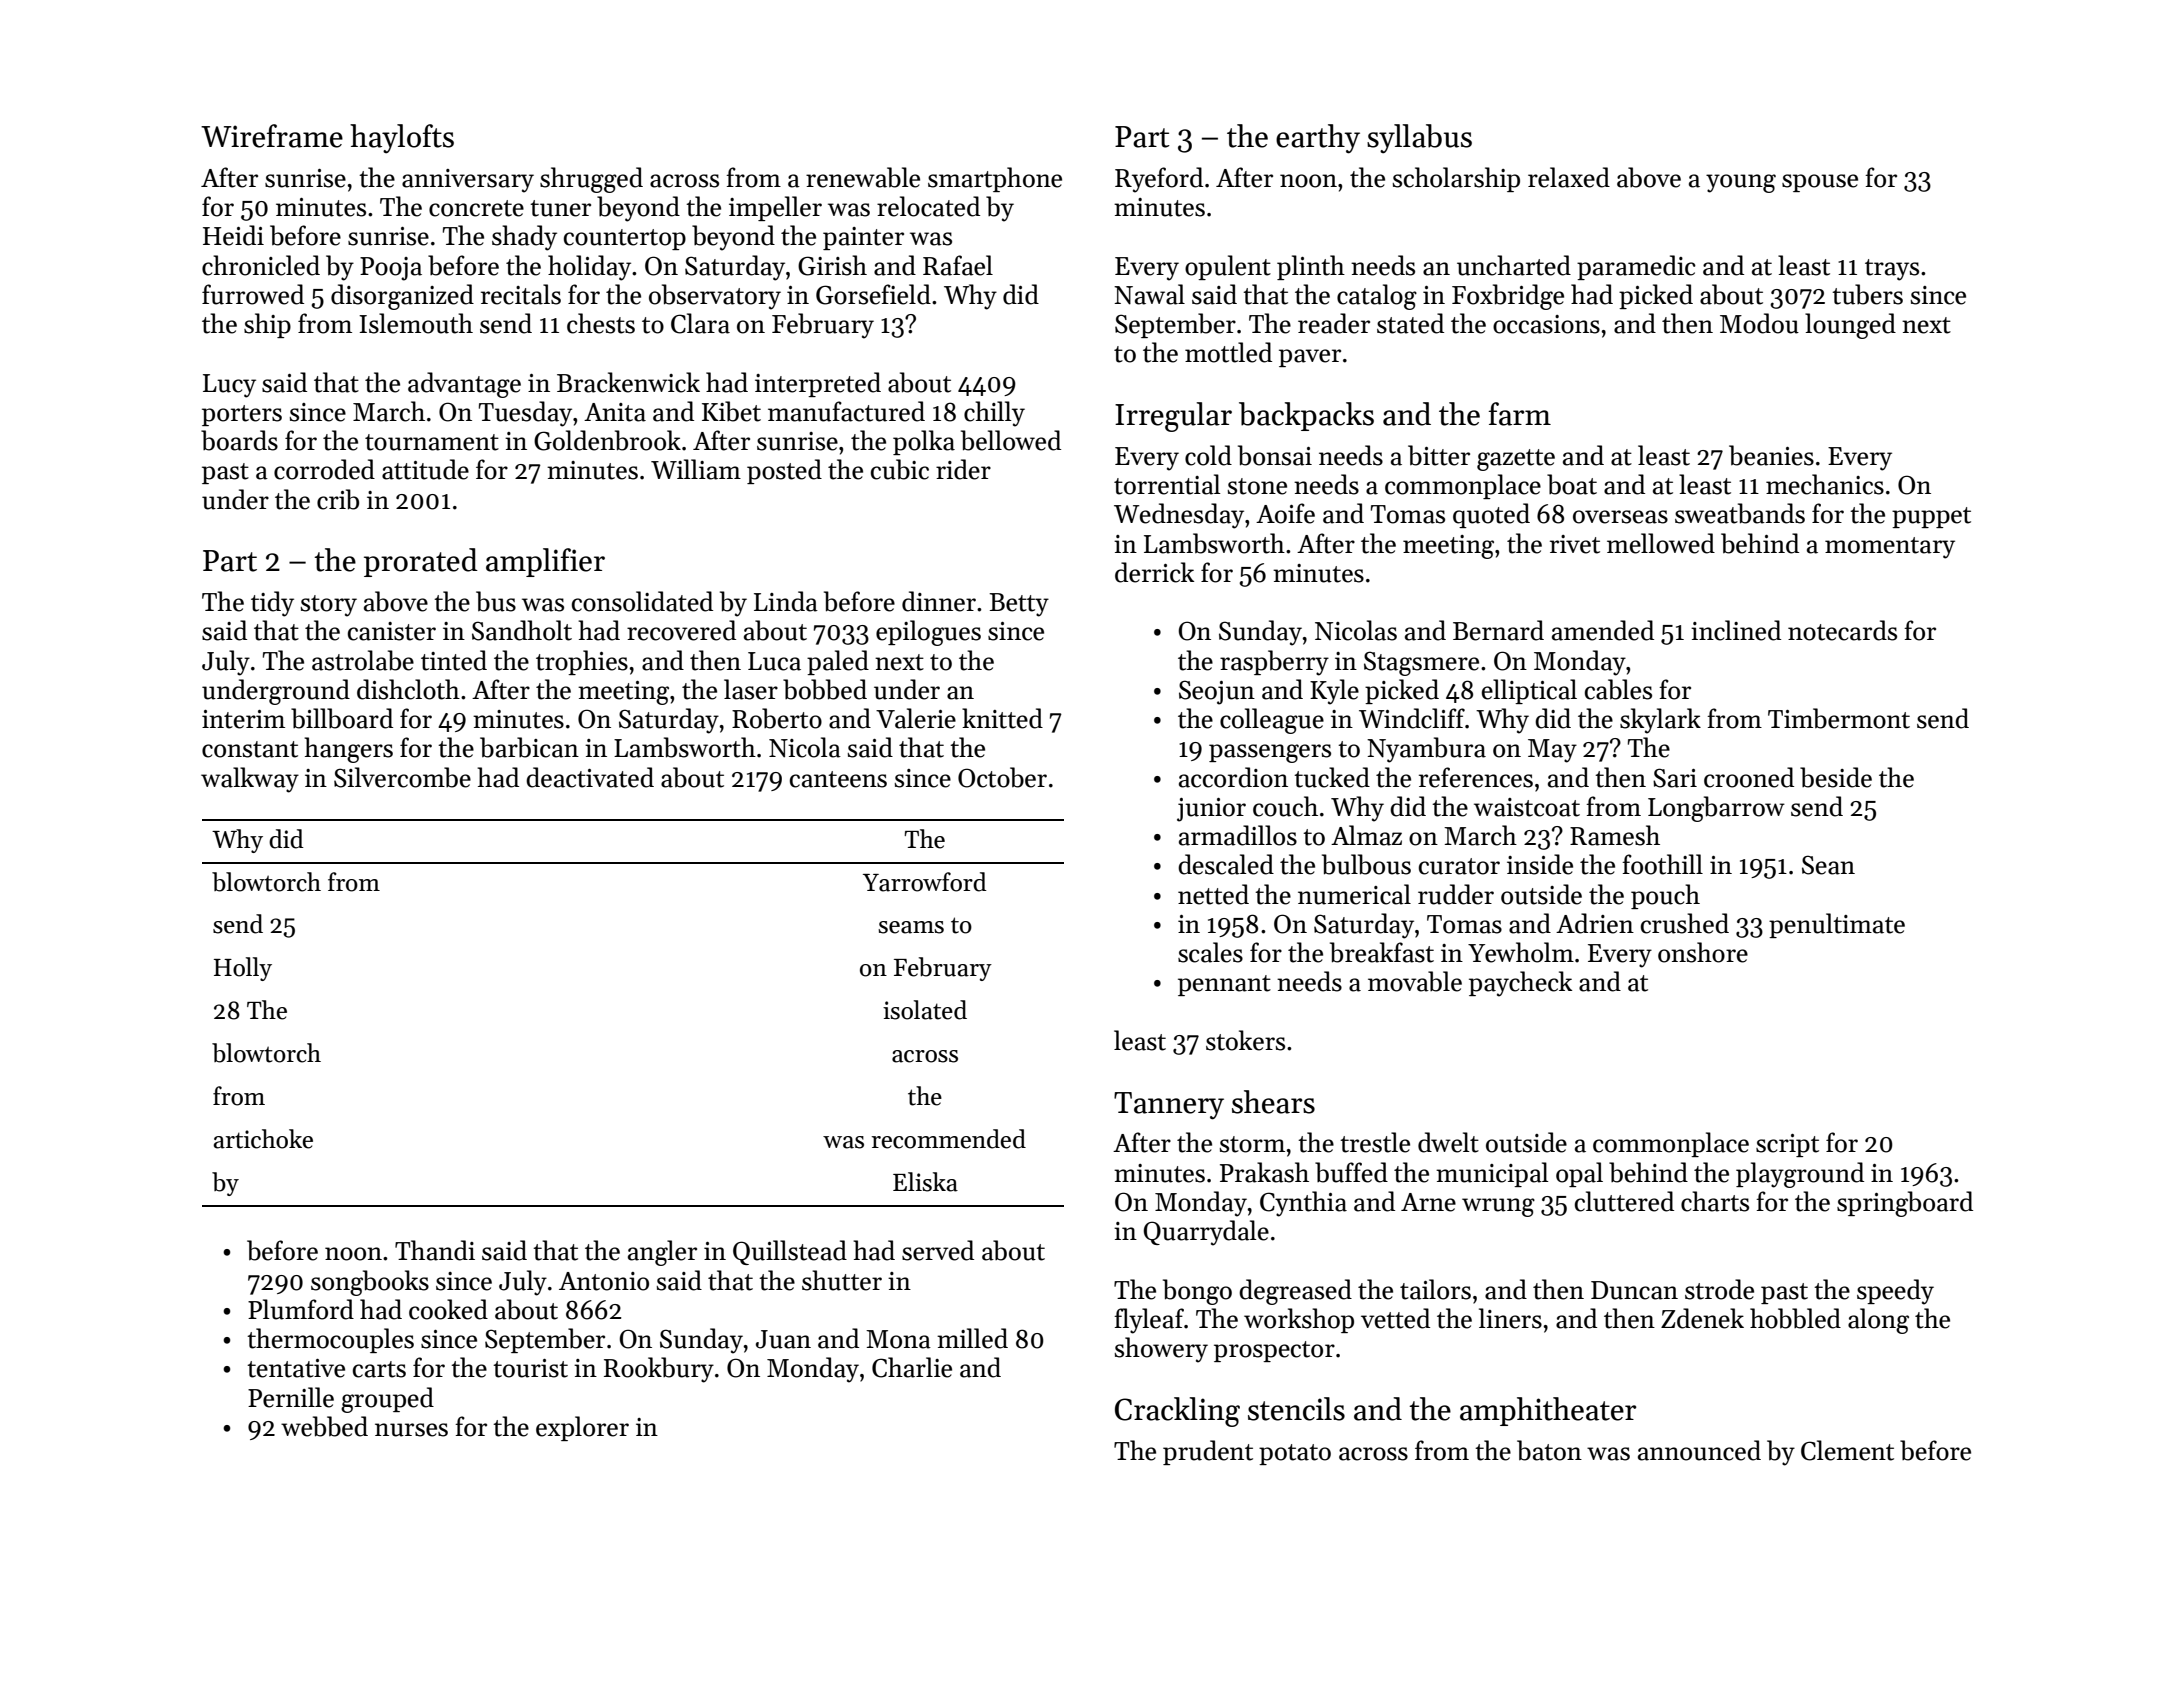  I want to click on astrolabe, so click(363, 660).
